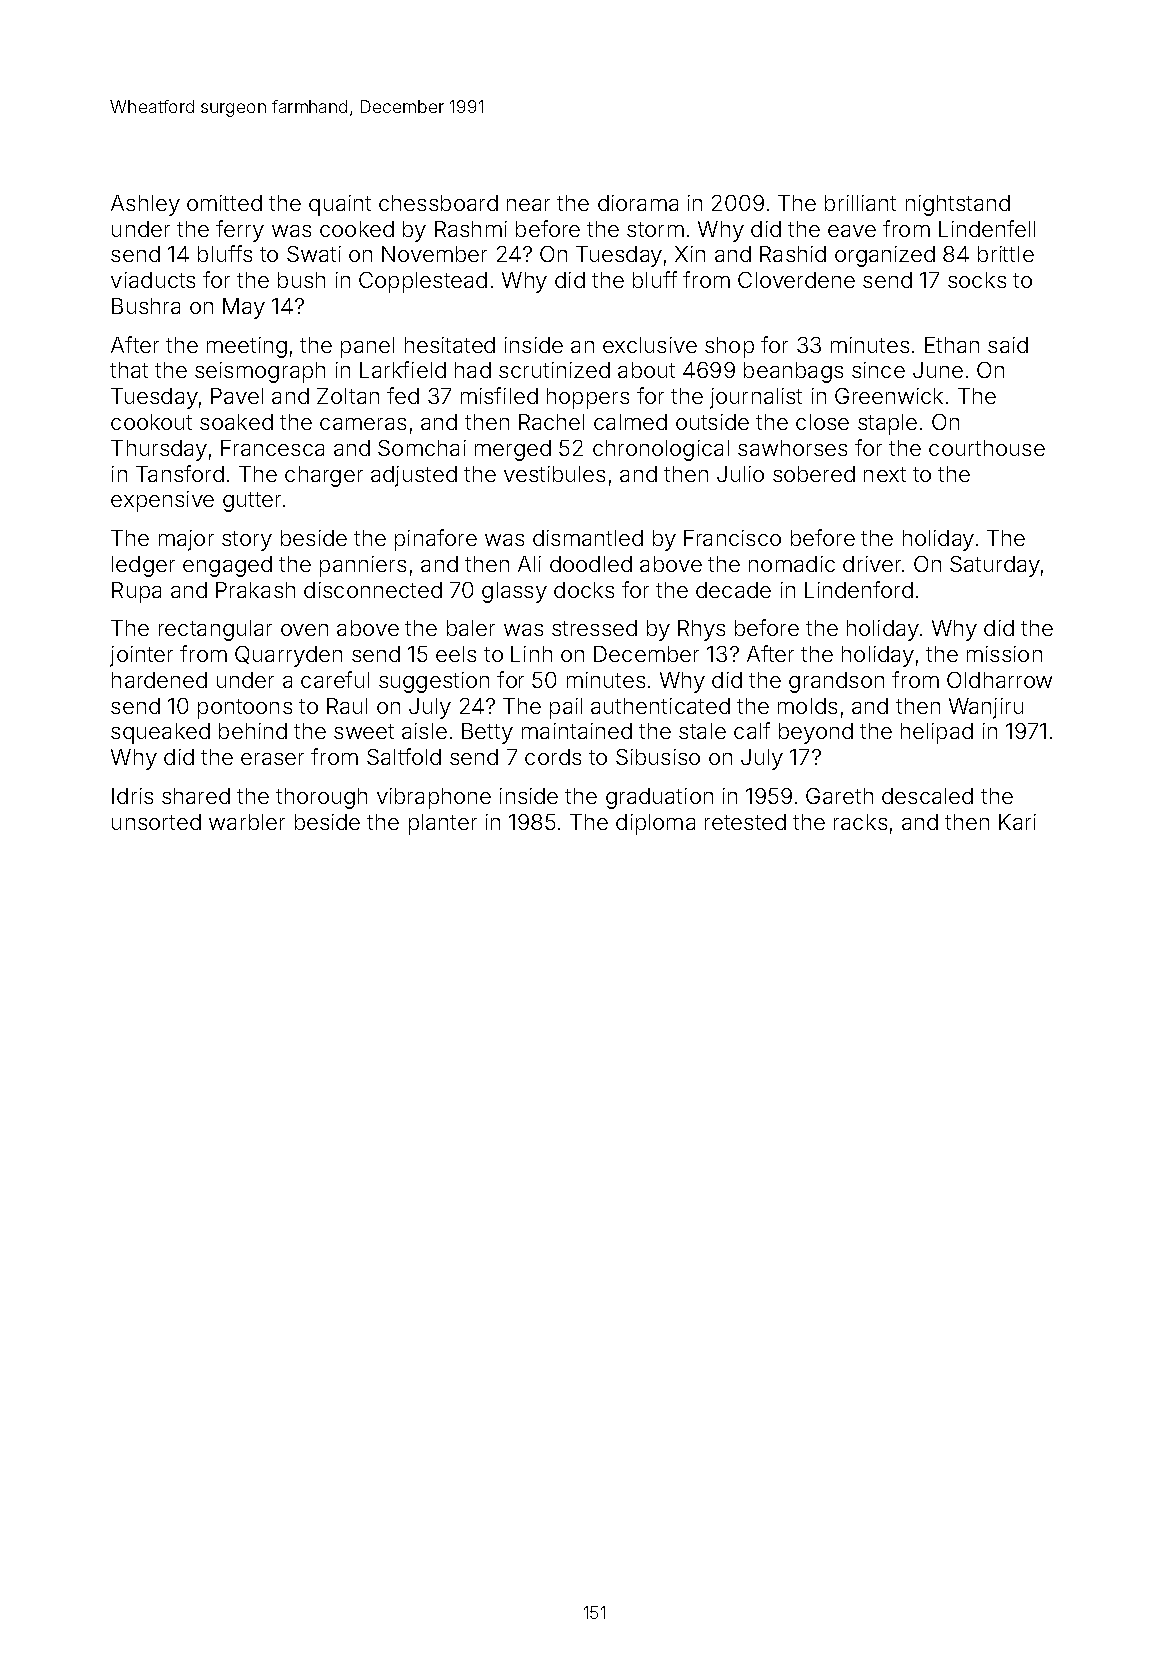 Image resolution: width=1165 pixels, height=1654 pixels. What do you see at coordinates (1004, 654) in the screenshot?
I see `mission` at bounding box center [1004, 654].
